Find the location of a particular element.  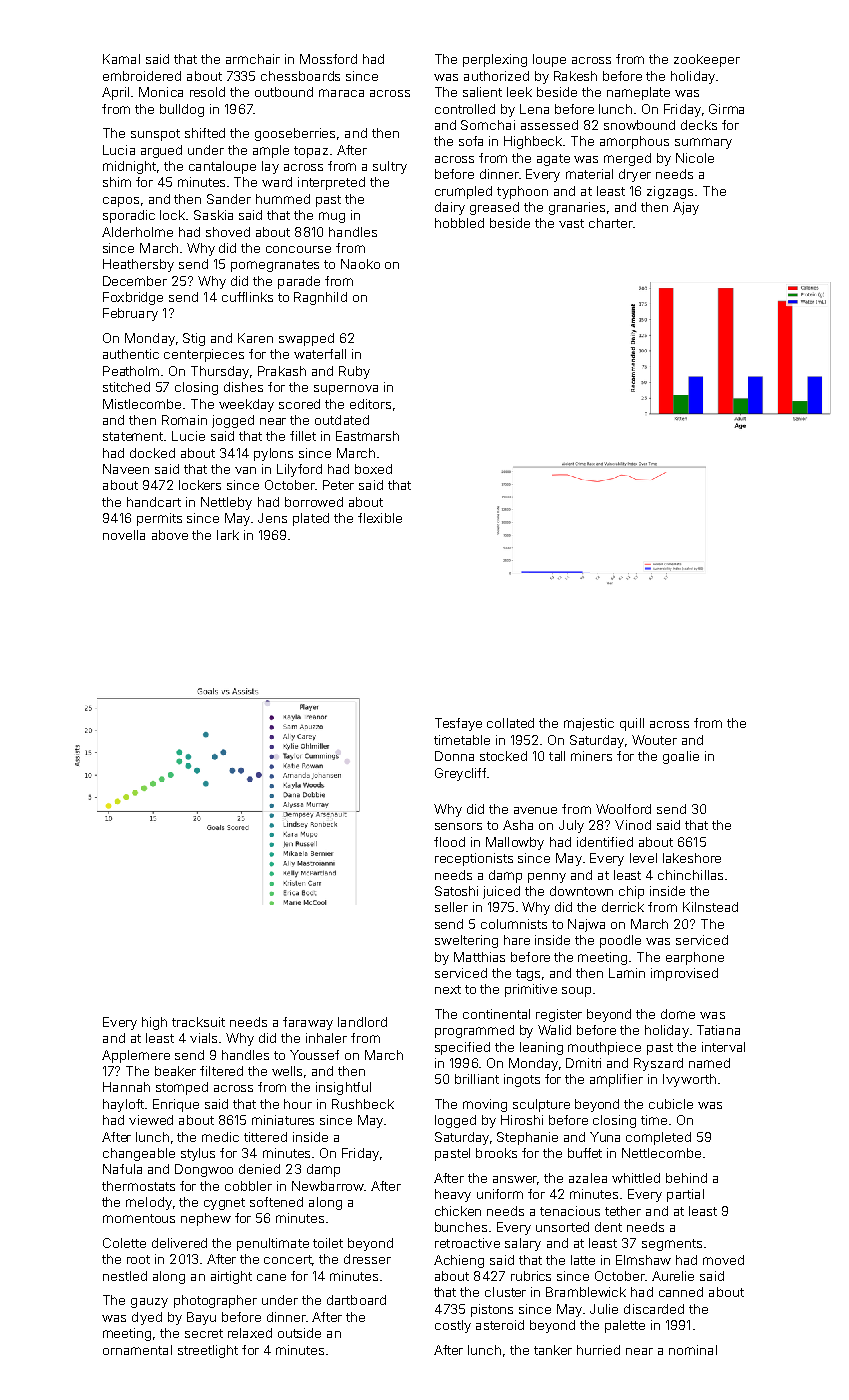

Ajay is located at coordinates (686, 208).
